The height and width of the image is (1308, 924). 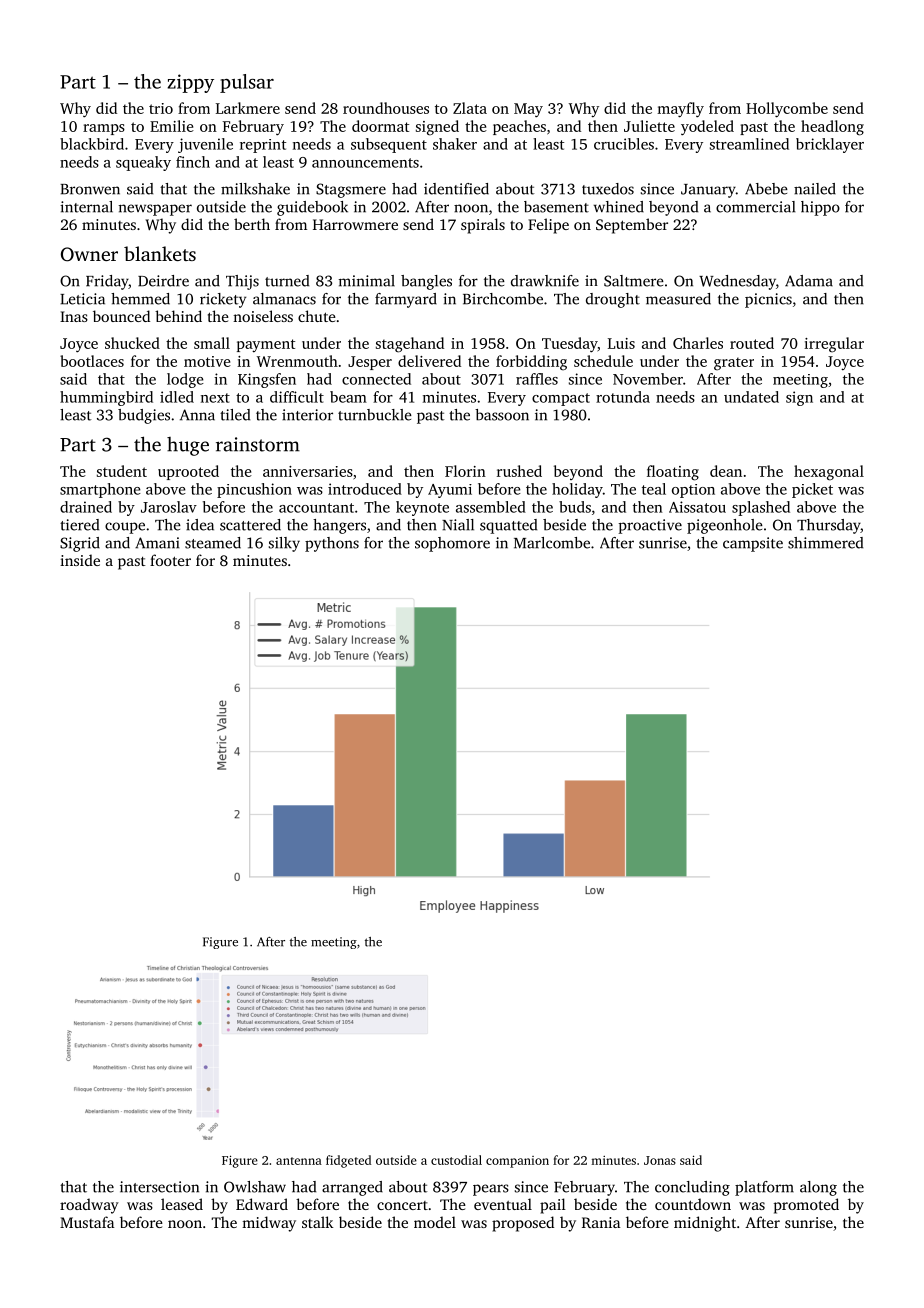 What do you see at coordinates (452, 544) in the image?
I see `sophomore` at bounding box center [452, 544].
